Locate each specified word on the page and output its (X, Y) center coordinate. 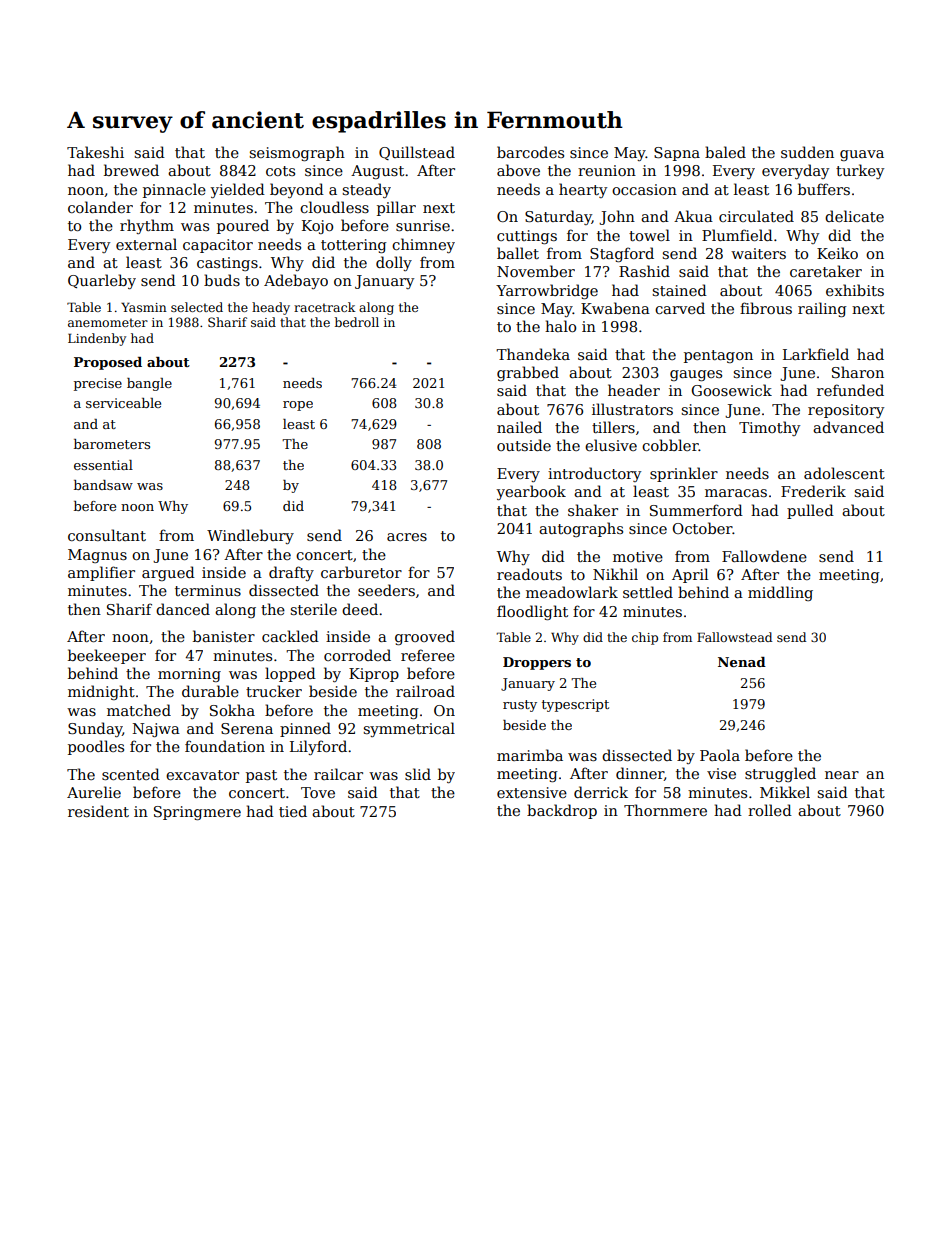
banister (224, 636)
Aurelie (94, 792)
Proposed (108, 363)
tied (293, 811)
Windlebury (250, 536)
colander (100, 207)
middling (780, 593)
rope (298, 406)
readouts (529, 574)
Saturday (558, 217)
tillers (613, 427)
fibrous (766, 308)
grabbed (528, 373)
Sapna (677, 154)
